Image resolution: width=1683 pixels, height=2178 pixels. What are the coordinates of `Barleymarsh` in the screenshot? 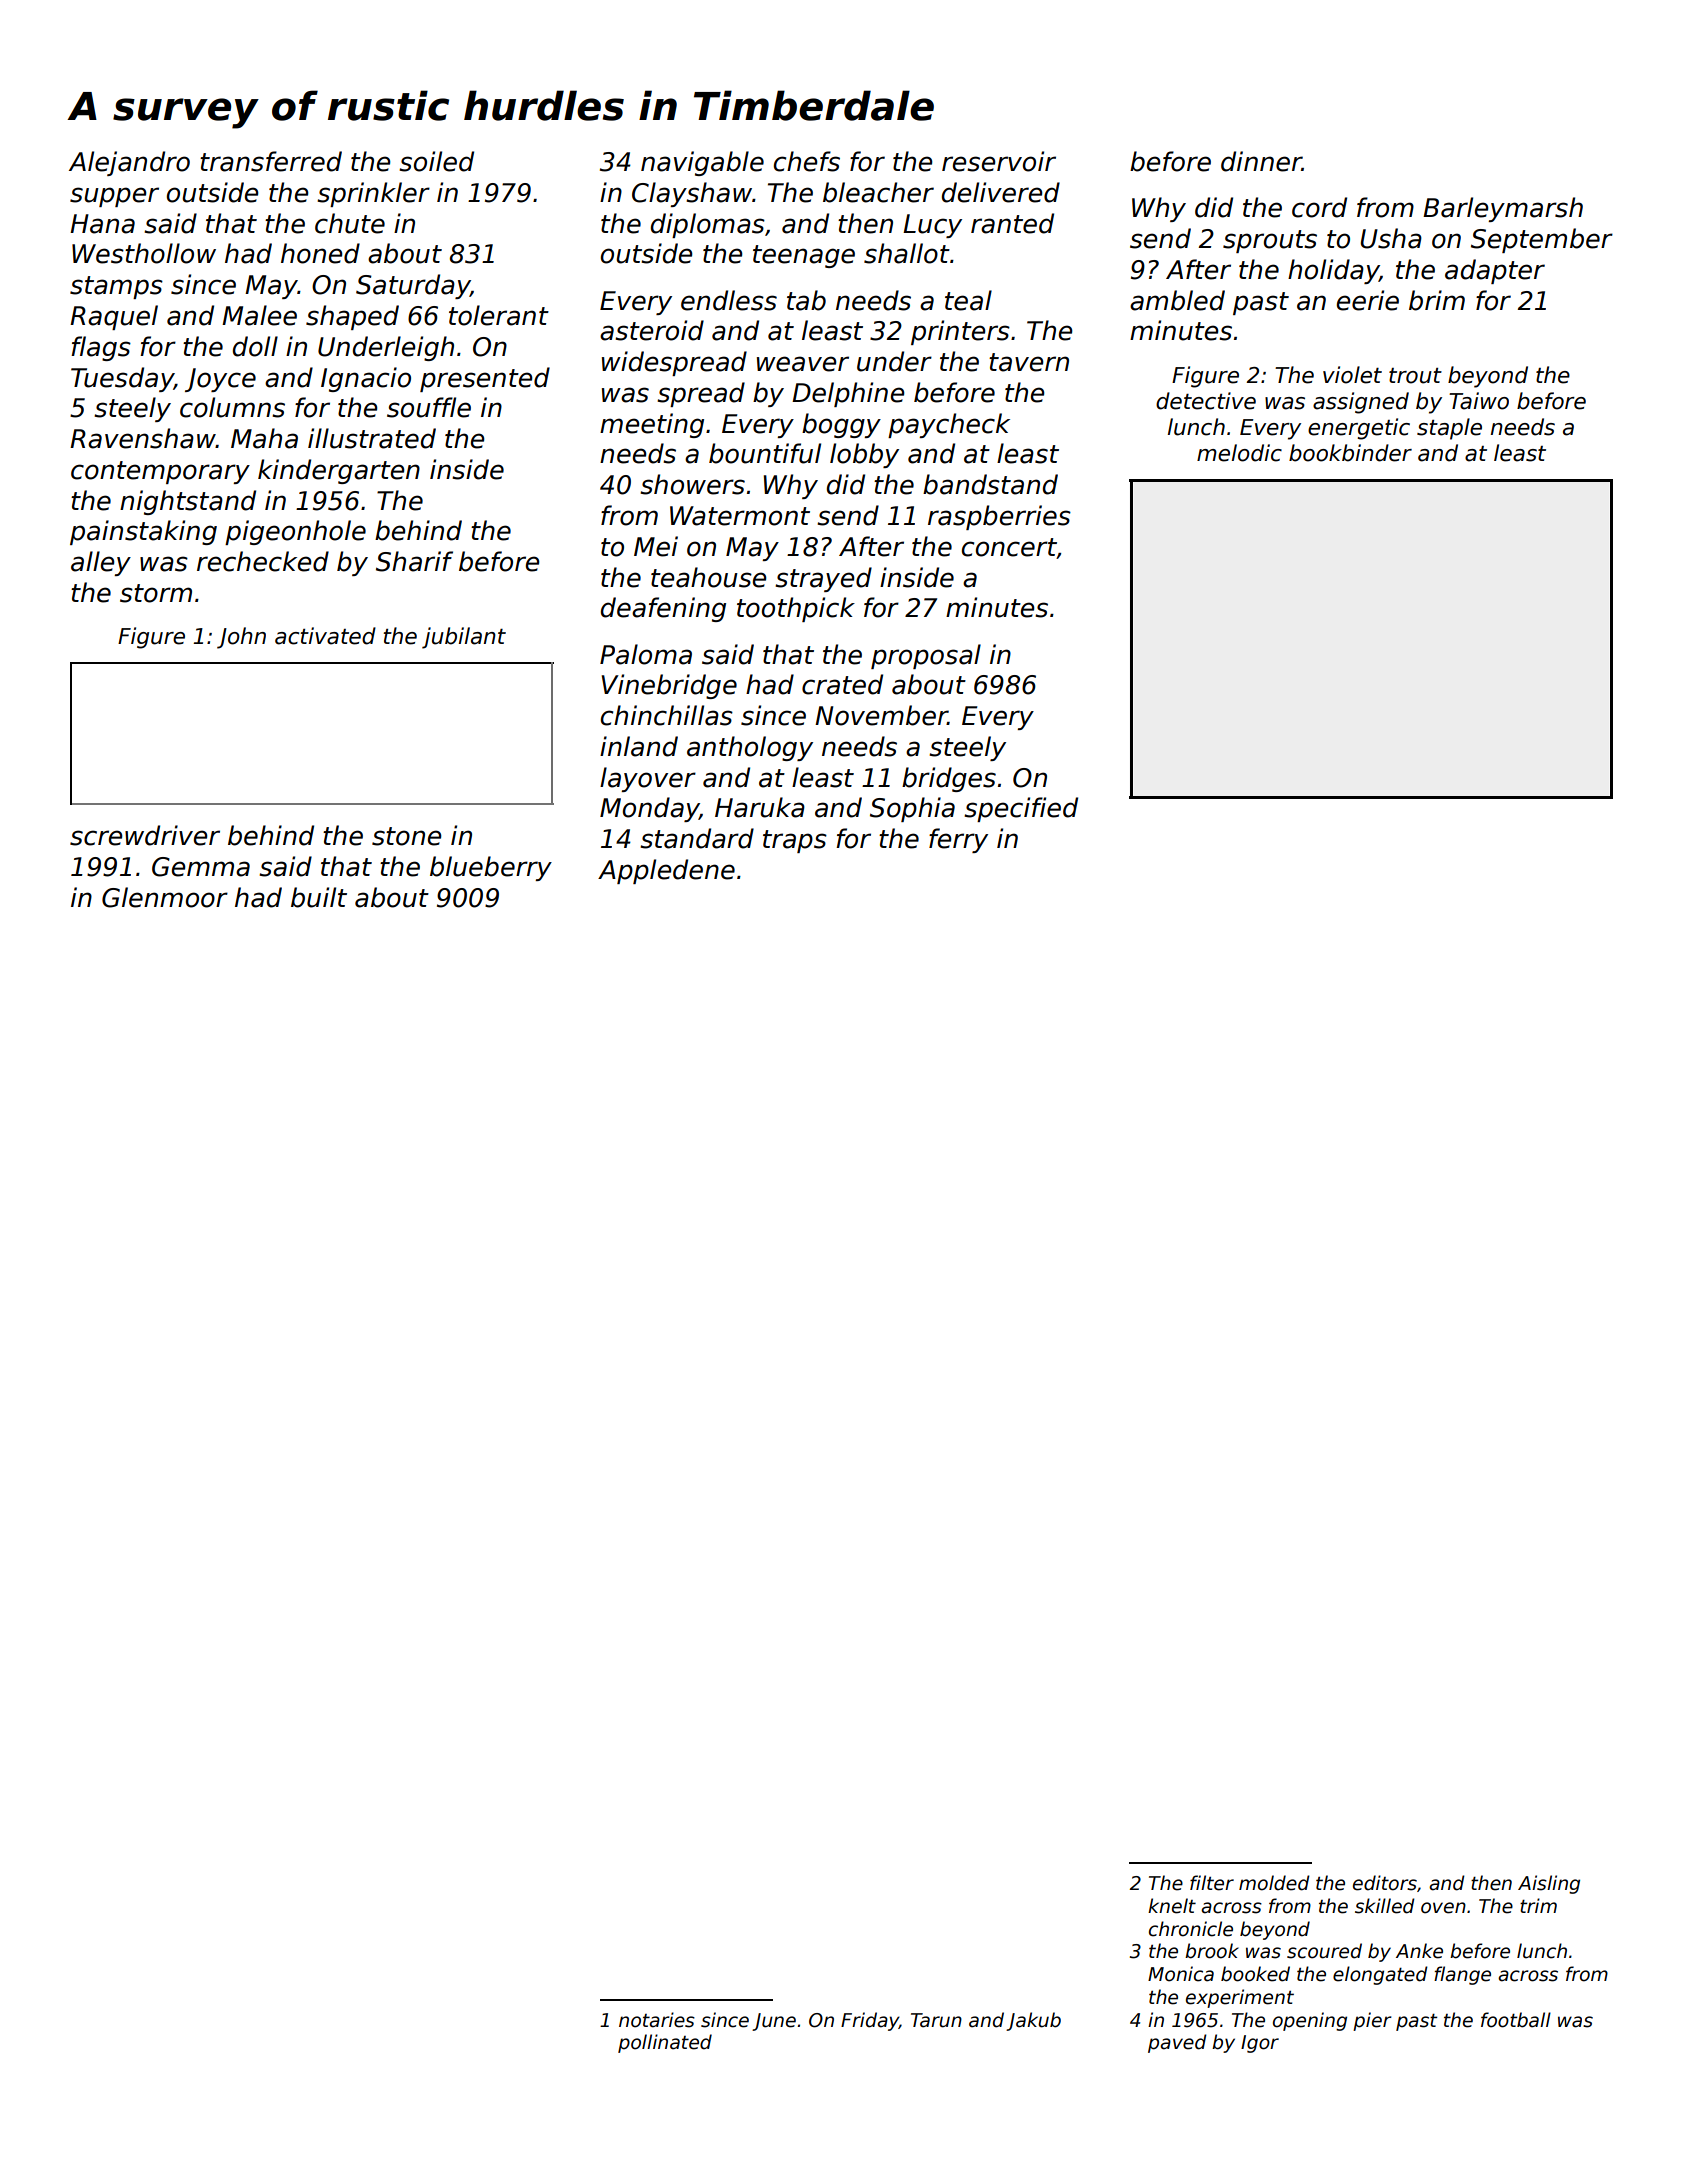 It's located at (1503, 209).
